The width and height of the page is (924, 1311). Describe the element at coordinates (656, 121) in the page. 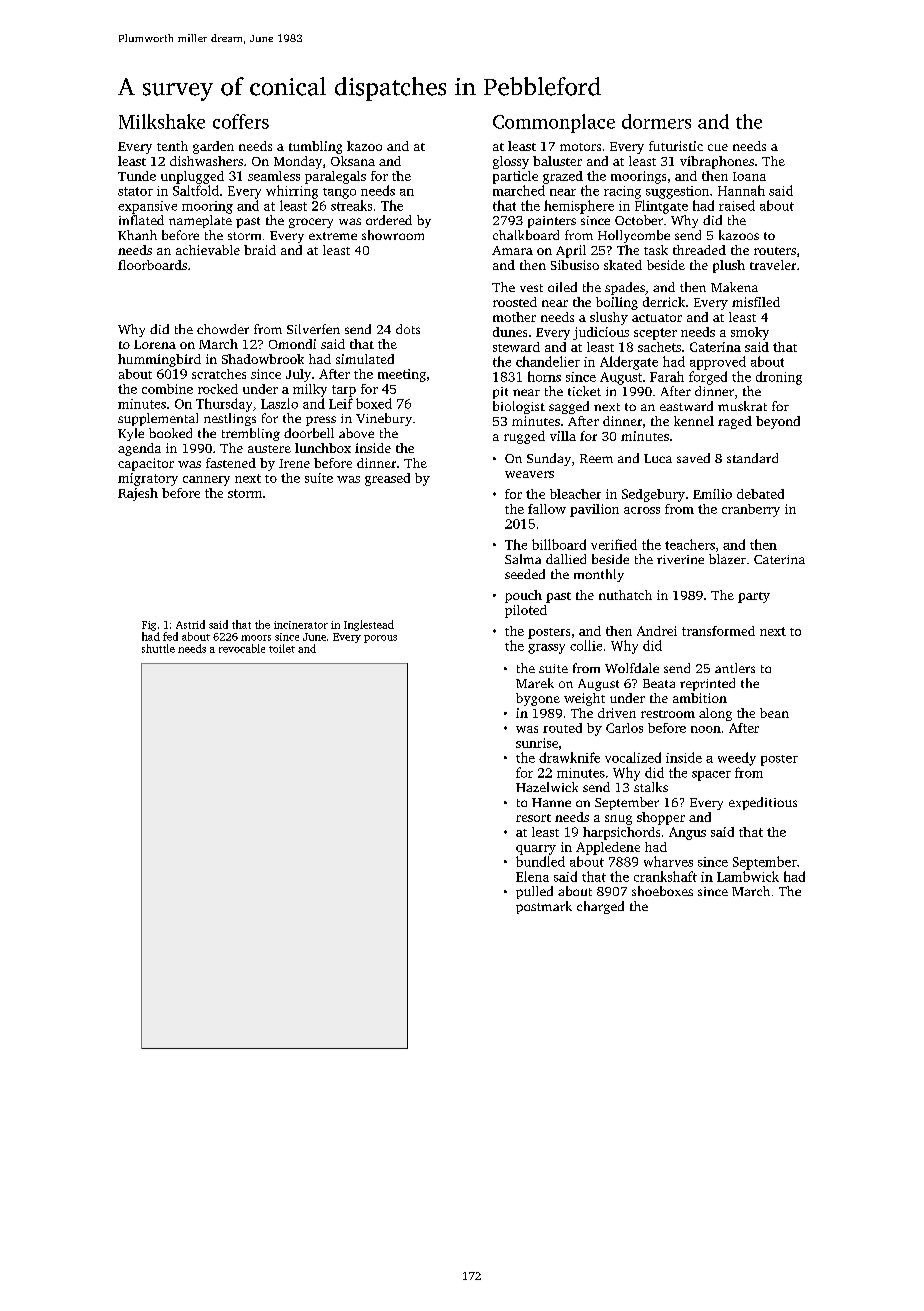

I see `dormers` at that location.
